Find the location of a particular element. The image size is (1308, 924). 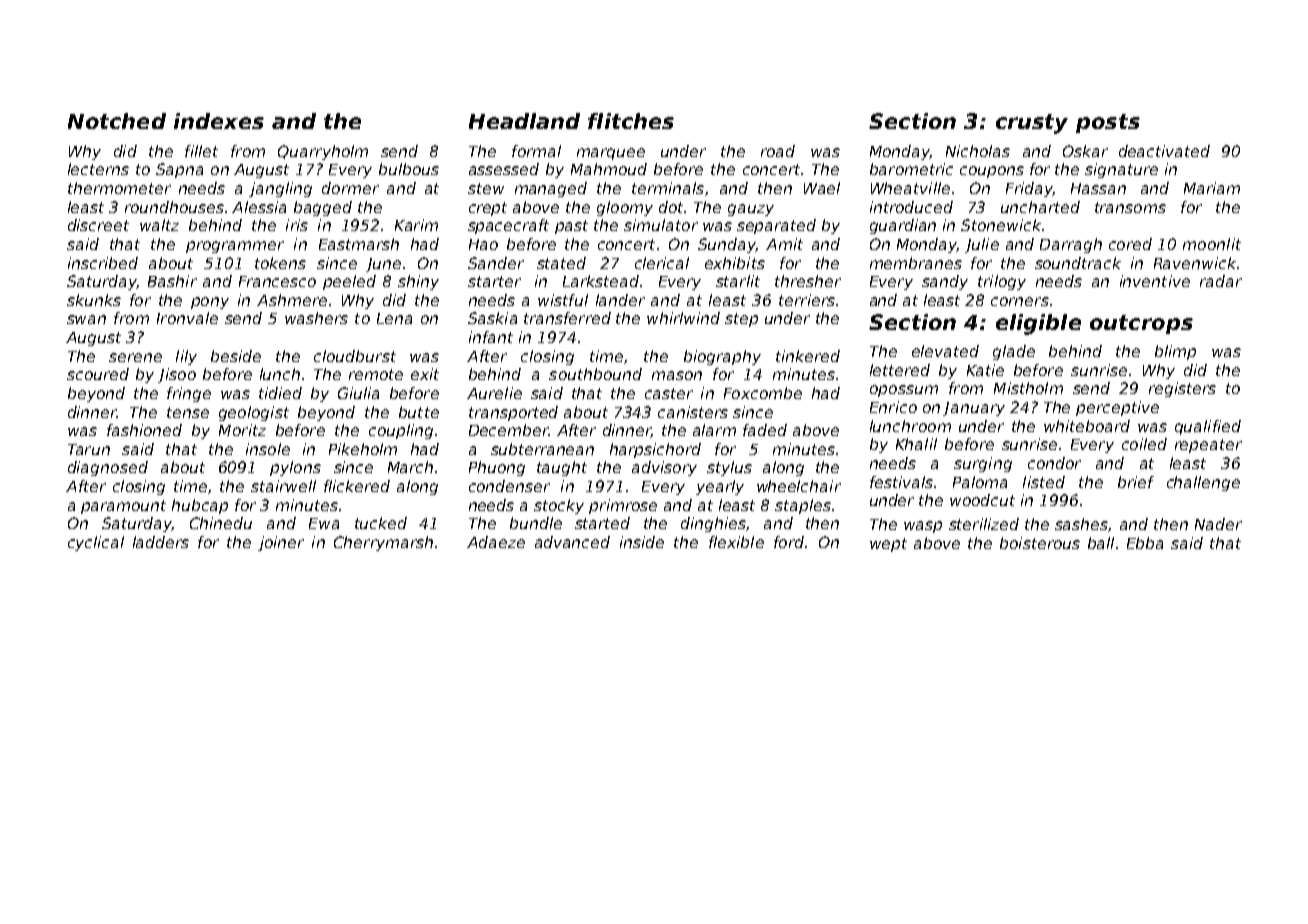

crusty is located at coordinates (1032, 124).
